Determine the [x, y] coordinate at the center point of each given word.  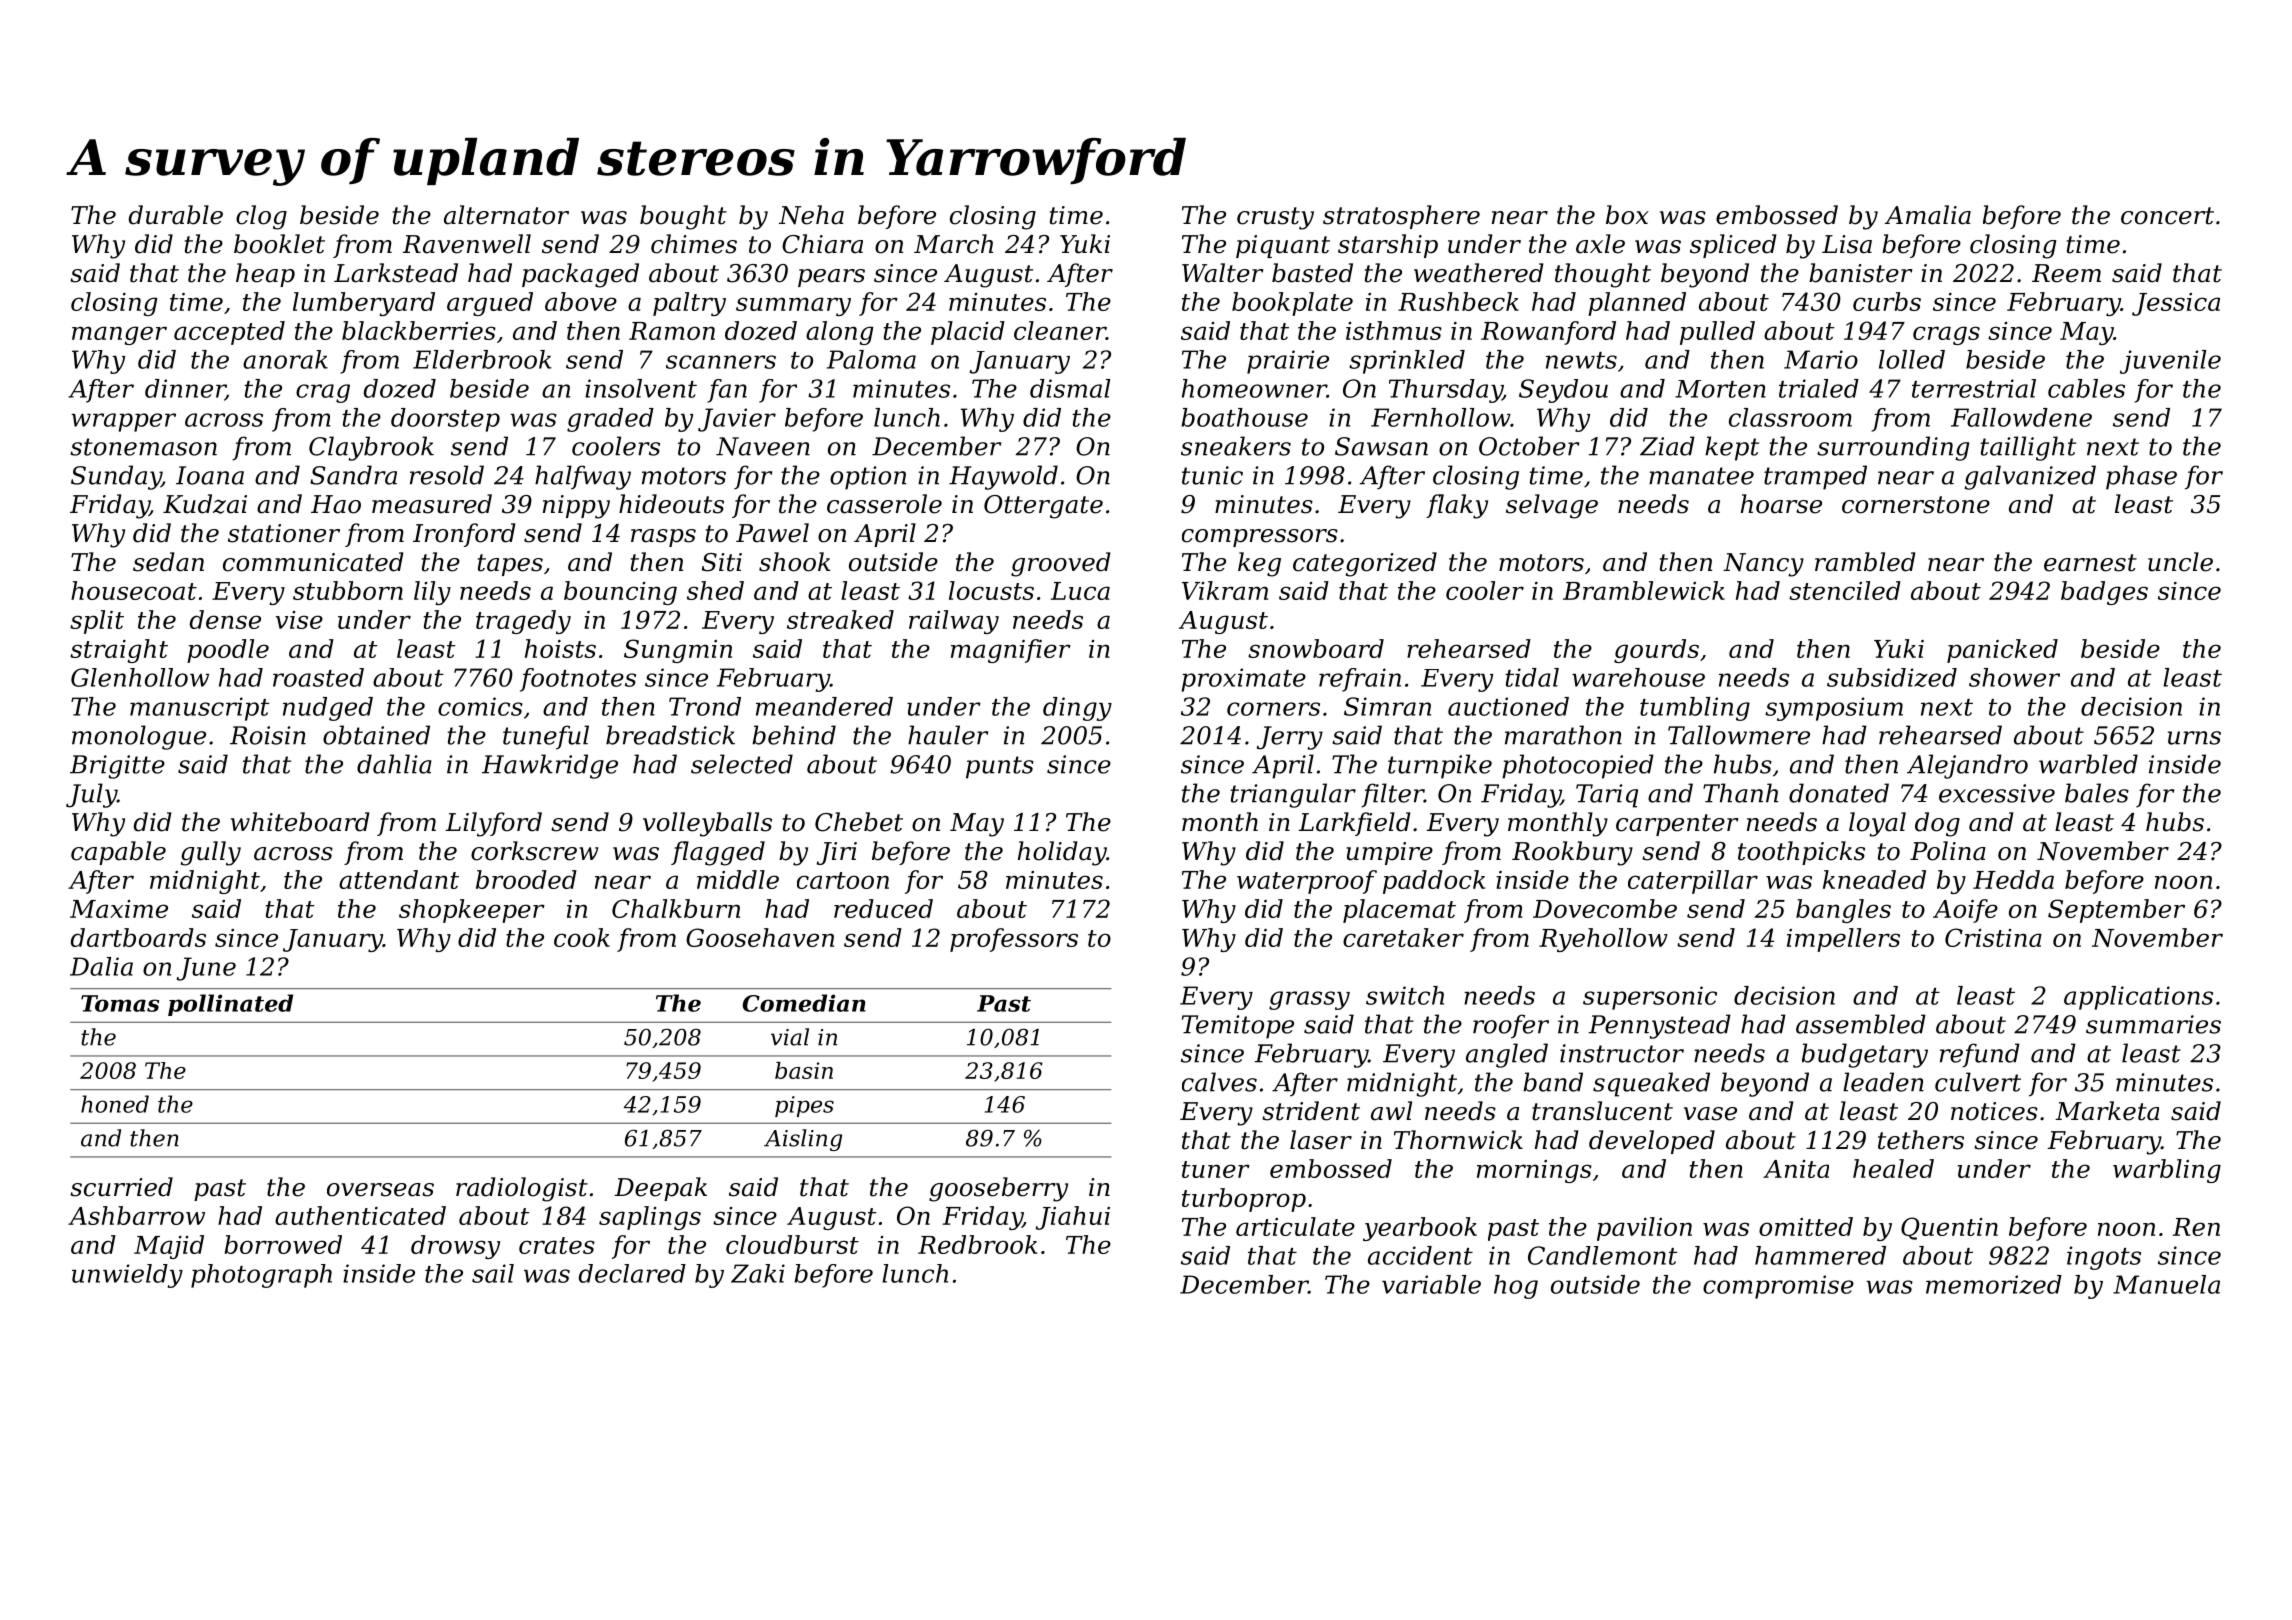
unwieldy [127, 1276]
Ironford [464, 535]
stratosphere [1401, 217]
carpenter [1677, 825]
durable [176, 215]
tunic [1212, 475]
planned [1637, 304]
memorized [1994, 1284]
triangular [1293, 795]
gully [211, 853]
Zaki [758, 1273]
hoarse [1781, 504]
